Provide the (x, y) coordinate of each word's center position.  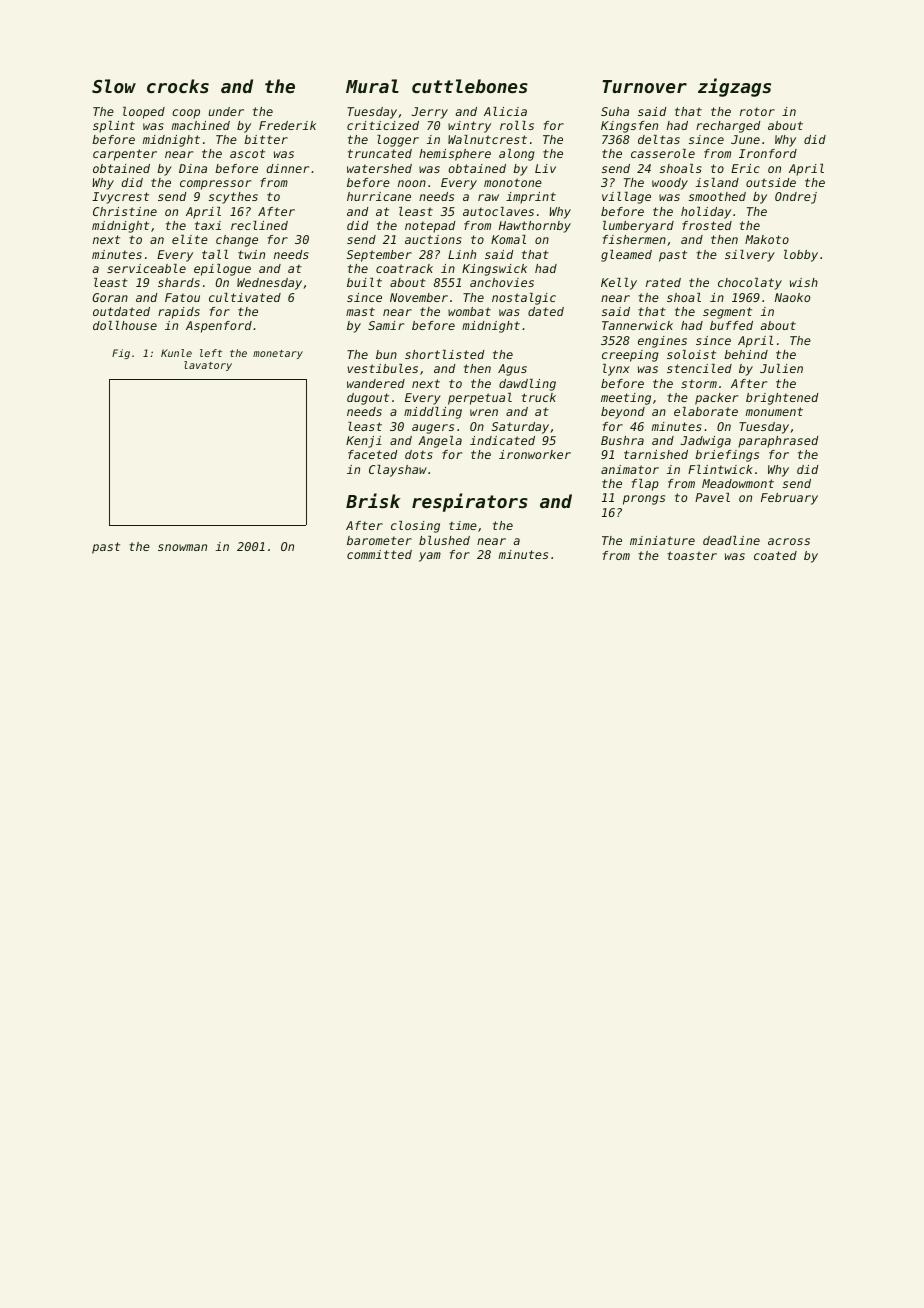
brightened (782, 399)
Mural (372, 86)
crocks (178, 86)
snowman (182, 547)
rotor (757, 111)
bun (386, 354)
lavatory (208, 366)
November (419, 297)
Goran (110, 297)
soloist (691, 354)
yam (430, 557)
